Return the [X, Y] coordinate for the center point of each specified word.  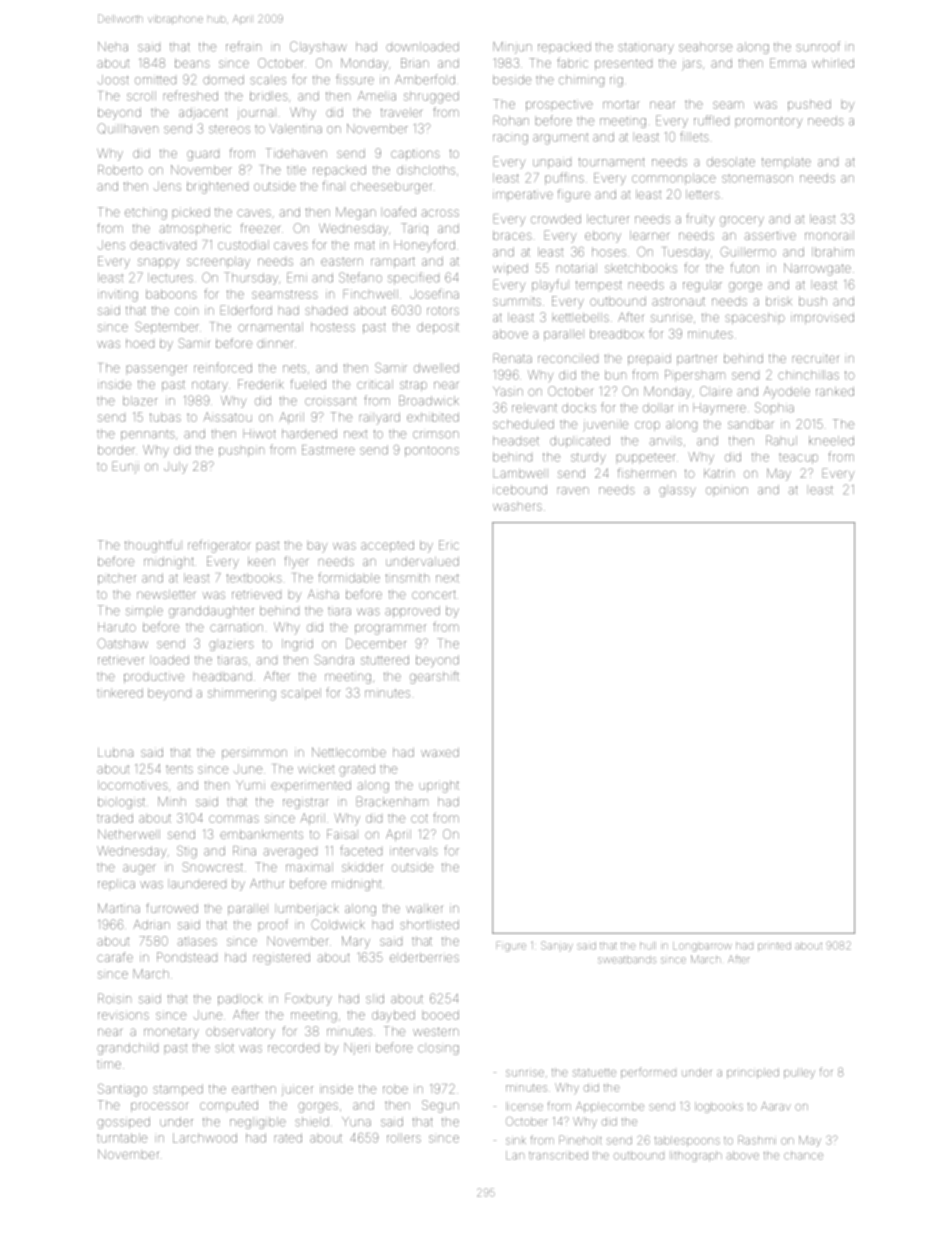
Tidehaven [296, 153]
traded [115, 818]
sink [516, 1141]
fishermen [647, 473]
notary [210, 386]
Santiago [122, 1090]
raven [573, 491]
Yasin [508, 391]
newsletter [166, 594]
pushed [809, 105]
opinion [727, 491]
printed [774, 946]
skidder [362, 867]
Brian [415, 63]
